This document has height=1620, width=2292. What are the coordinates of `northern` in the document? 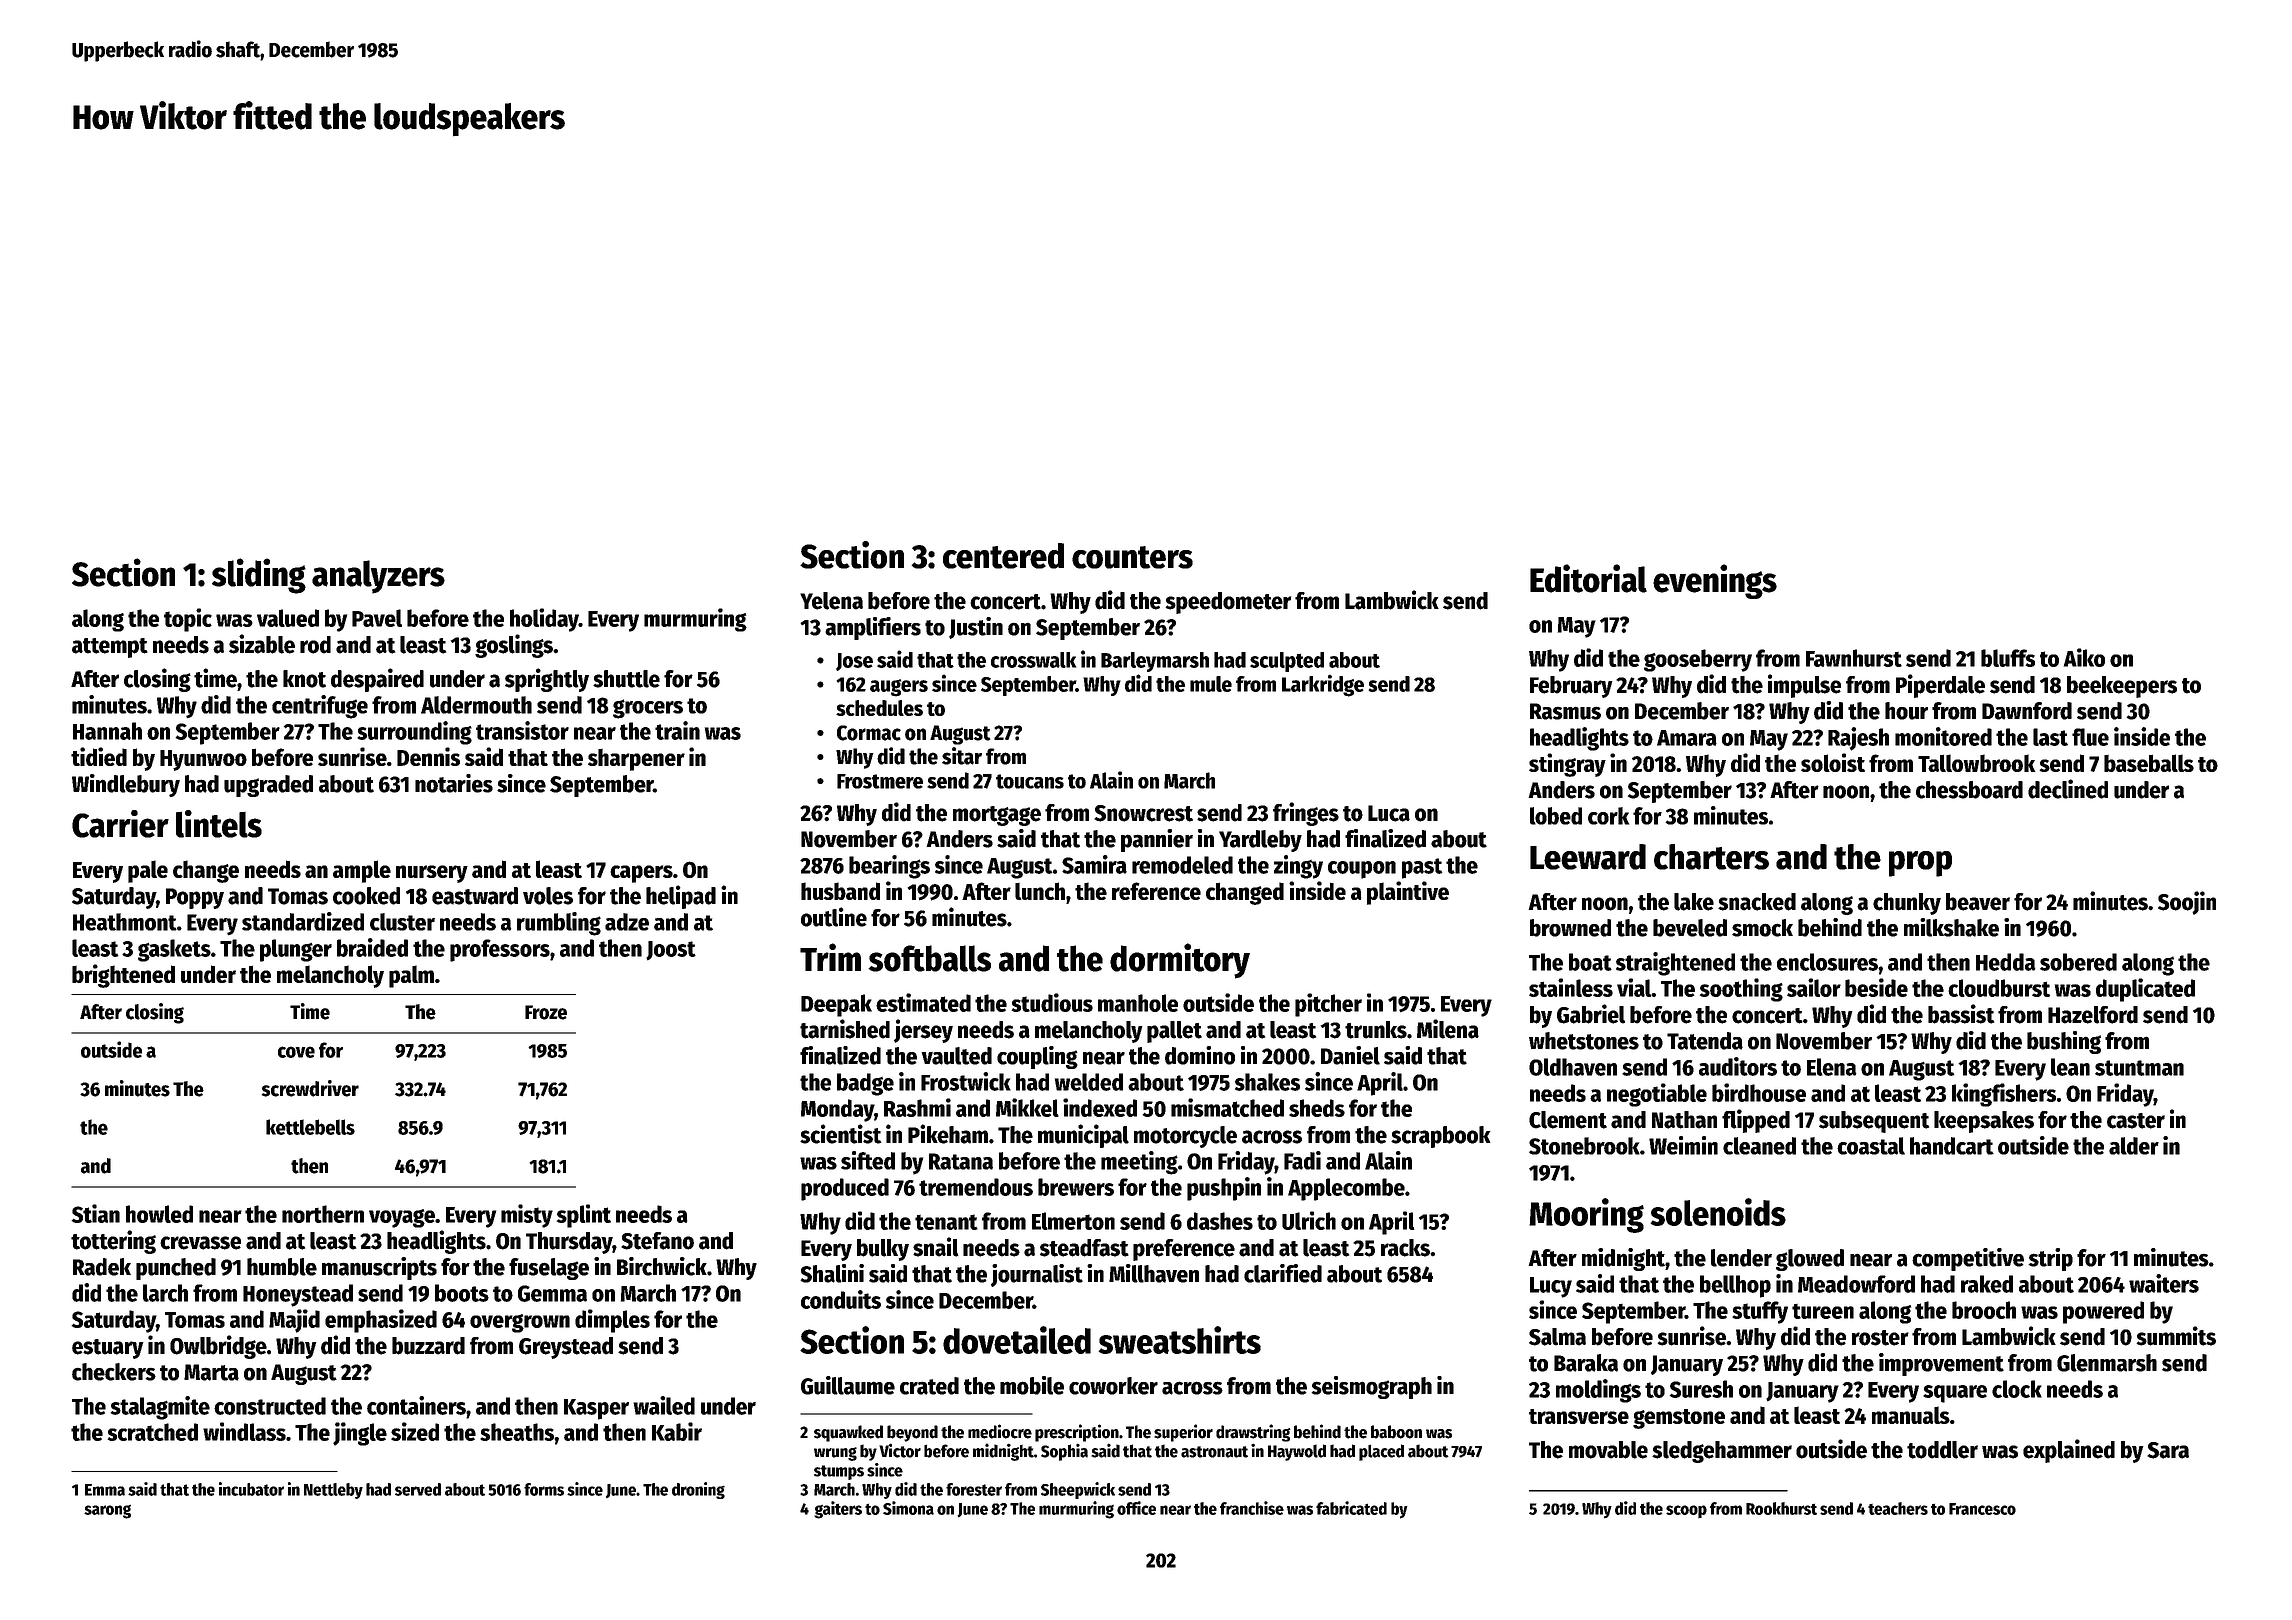 It's located at (323, 1214).
